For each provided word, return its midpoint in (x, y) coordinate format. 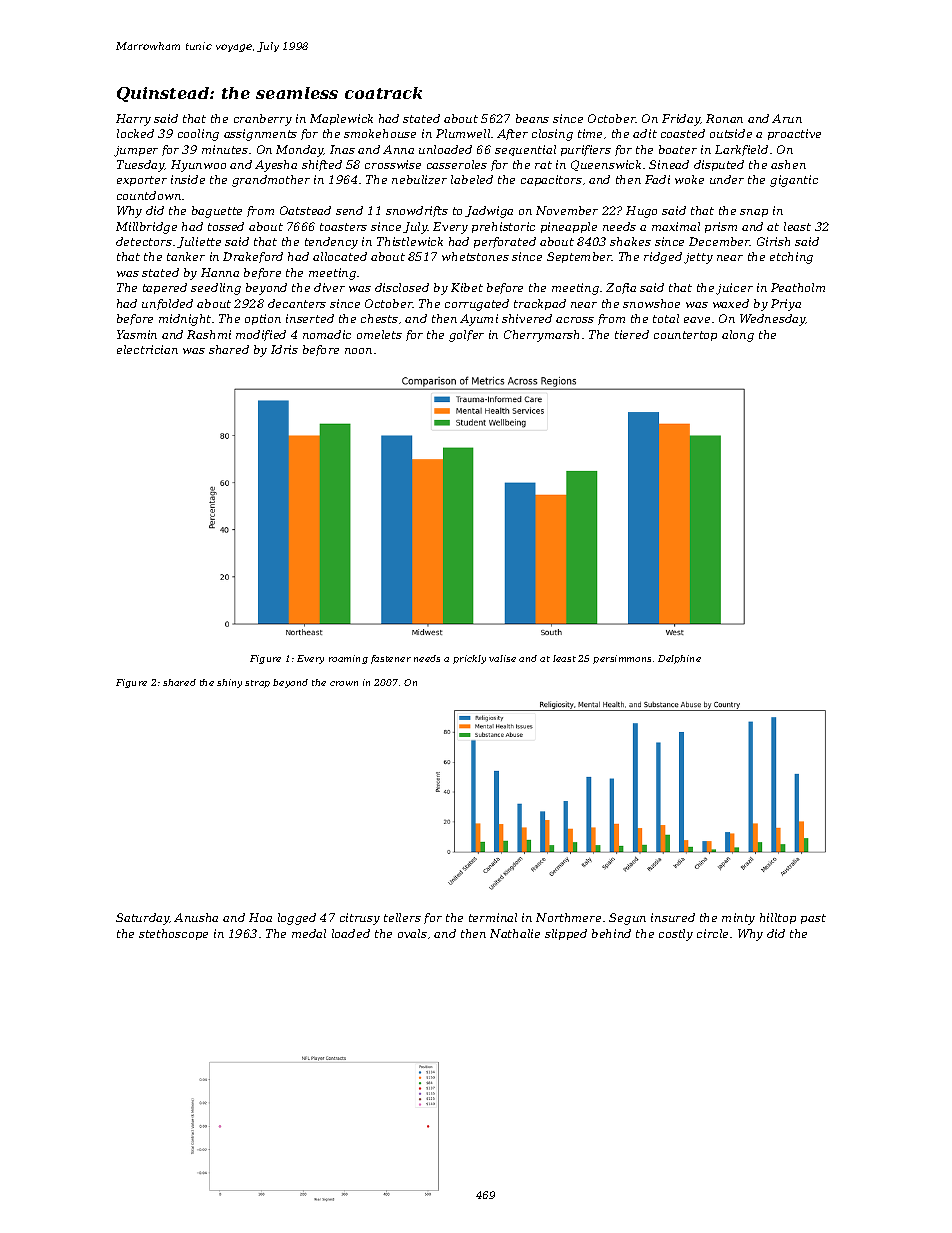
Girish (773, 241)
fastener (391, 659)
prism (721, 227)
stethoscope (173, 934)
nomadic (327, 334)
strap (257, 684)
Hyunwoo (198, 166)
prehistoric (503, 227)
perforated (505, 242)
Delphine (679, 659)
